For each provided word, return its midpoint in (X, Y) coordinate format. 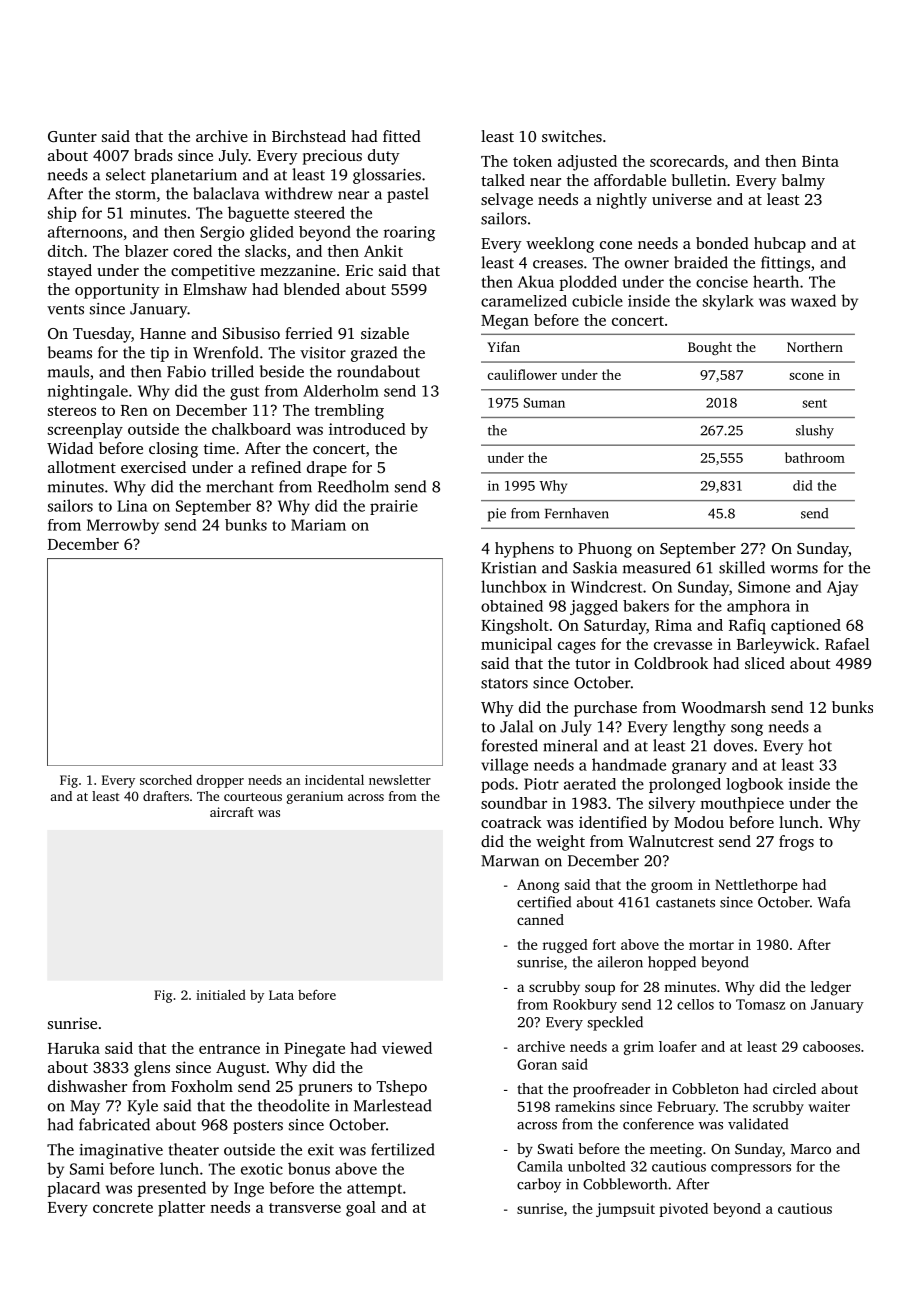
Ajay (842, 588)
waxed (813, 300)
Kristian (508, 568)
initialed (221, 995)
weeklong (560, 245)
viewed (407, 1048)
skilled (742, 567)
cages (577, 648)
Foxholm (202, 1086)
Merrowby (123, 526)
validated (758, 1124)
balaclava (226, 193)
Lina (132, 506)
